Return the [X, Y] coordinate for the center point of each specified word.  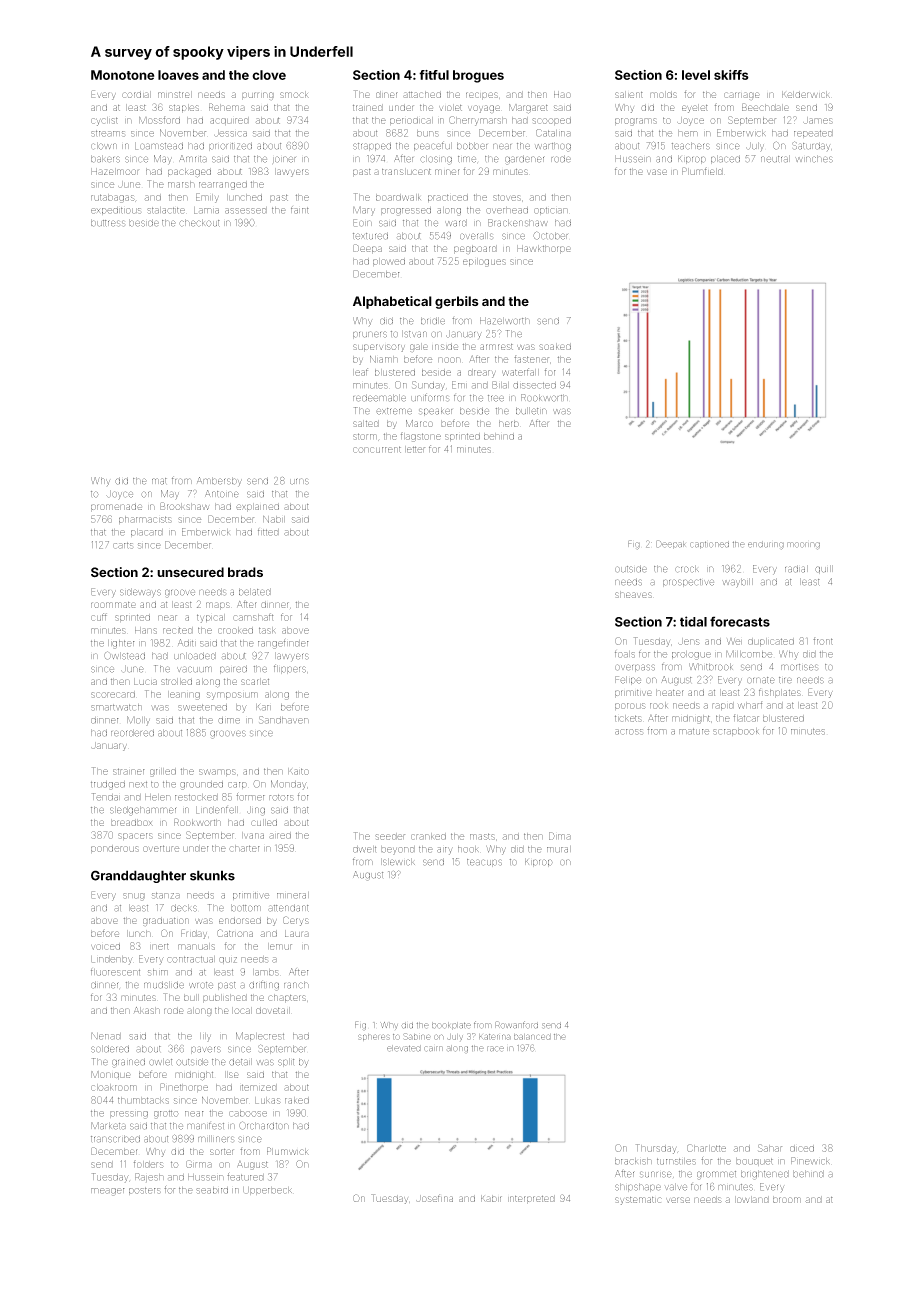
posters [145, 1191]
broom [787, 1199]
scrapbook [736, 732]
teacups [484, 863]
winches [814, 159]
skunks [212, 875]
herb [509, 423]
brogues [478, 76]
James [818, 120]
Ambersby [219, 482]
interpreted [531, 1199]
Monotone [122, 75]
